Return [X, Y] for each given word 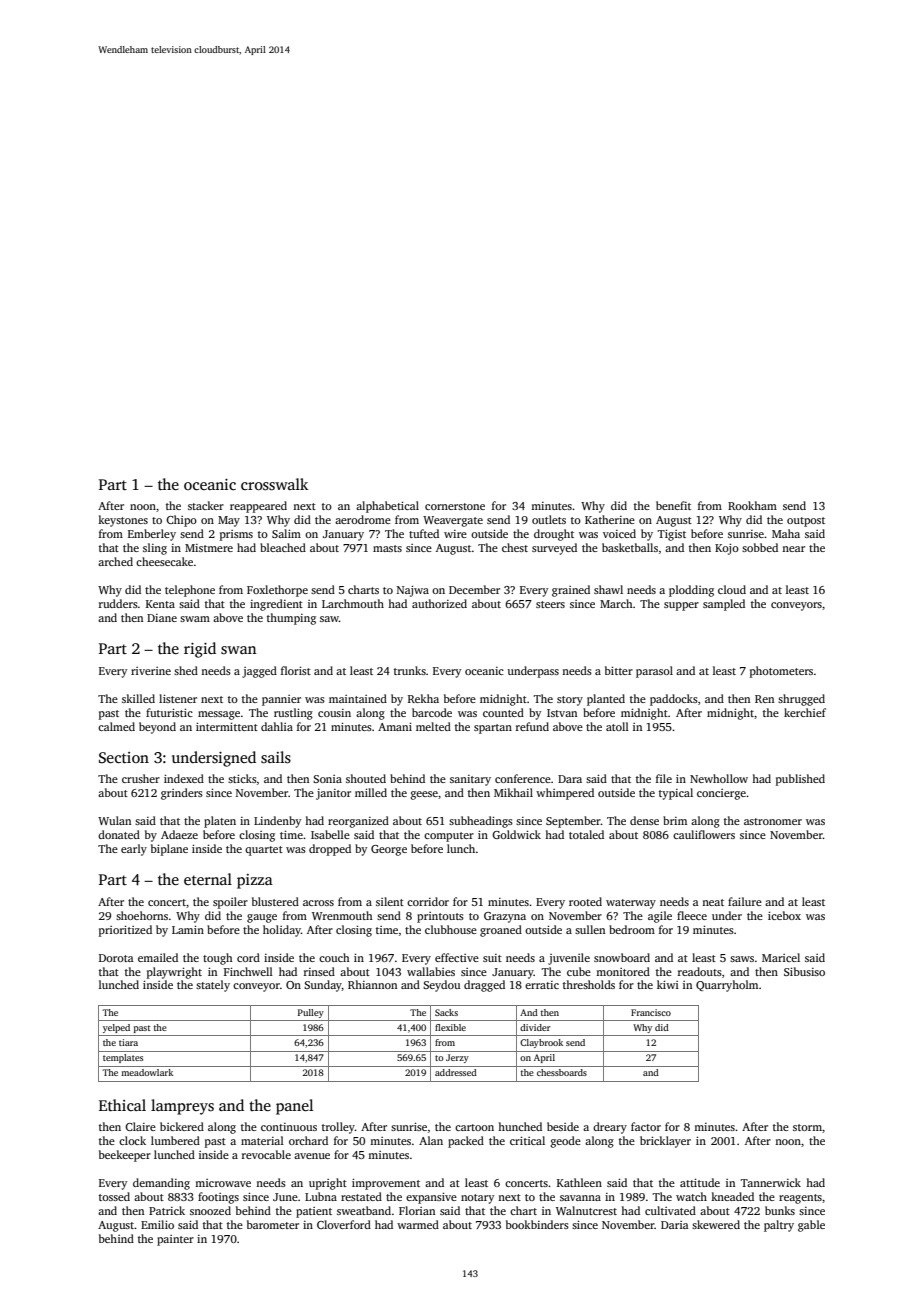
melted [433, 726]
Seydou [441, 986]
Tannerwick [771, 1182]
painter [175, 1240]
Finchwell [248, 971]
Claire [140, 1126]
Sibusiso [804, 971]
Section [124, 758]
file [664, 778]
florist [296, 670]
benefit [673, 505]
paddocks [674, 700]
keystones [123, 521]
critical [527, 1140]
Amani [395, 726]
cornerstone [455, 506]
